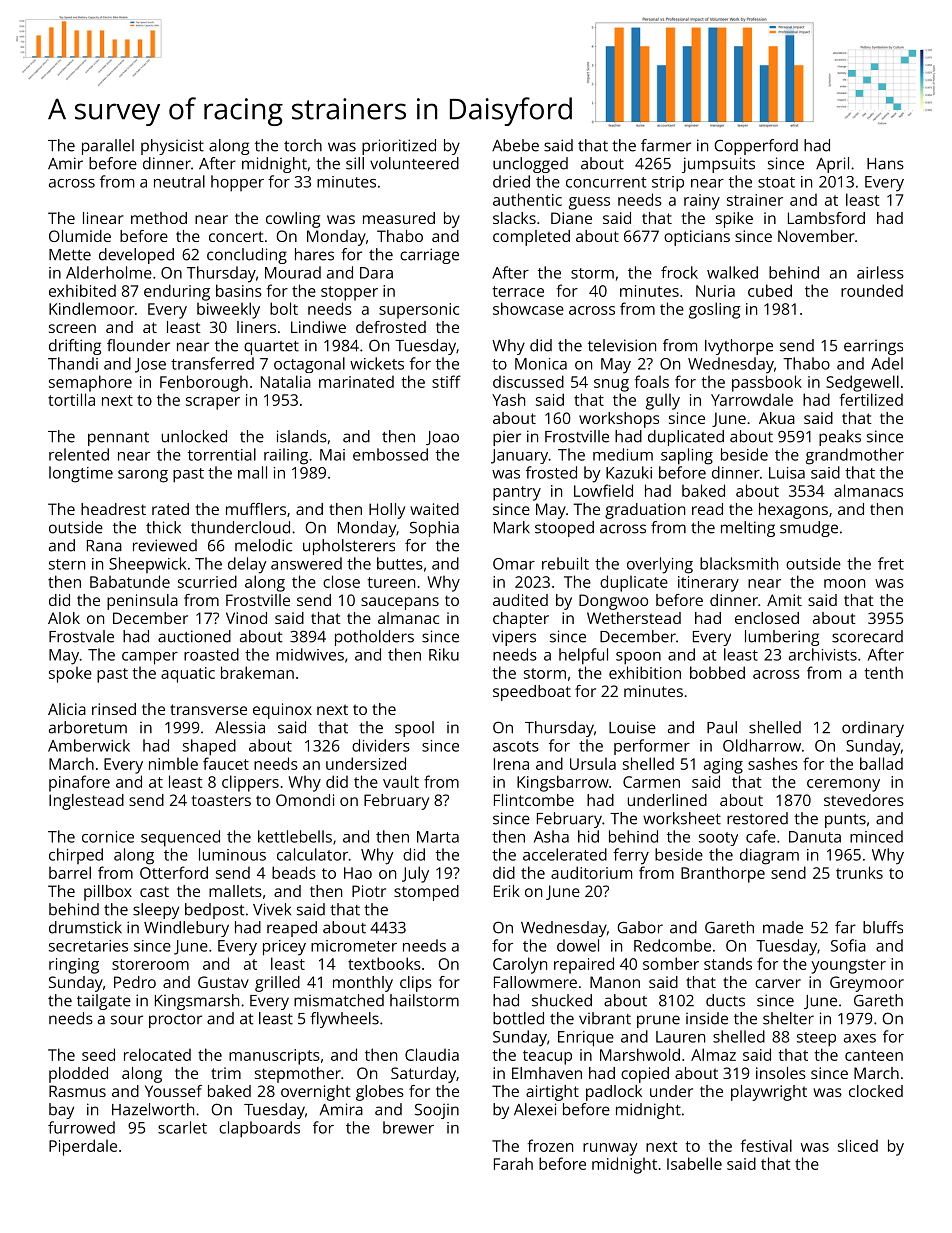  What do you see at coordinates (259, 1129) in the screenshot?
I see `clapboards` at bounding box center [259, 1129].
